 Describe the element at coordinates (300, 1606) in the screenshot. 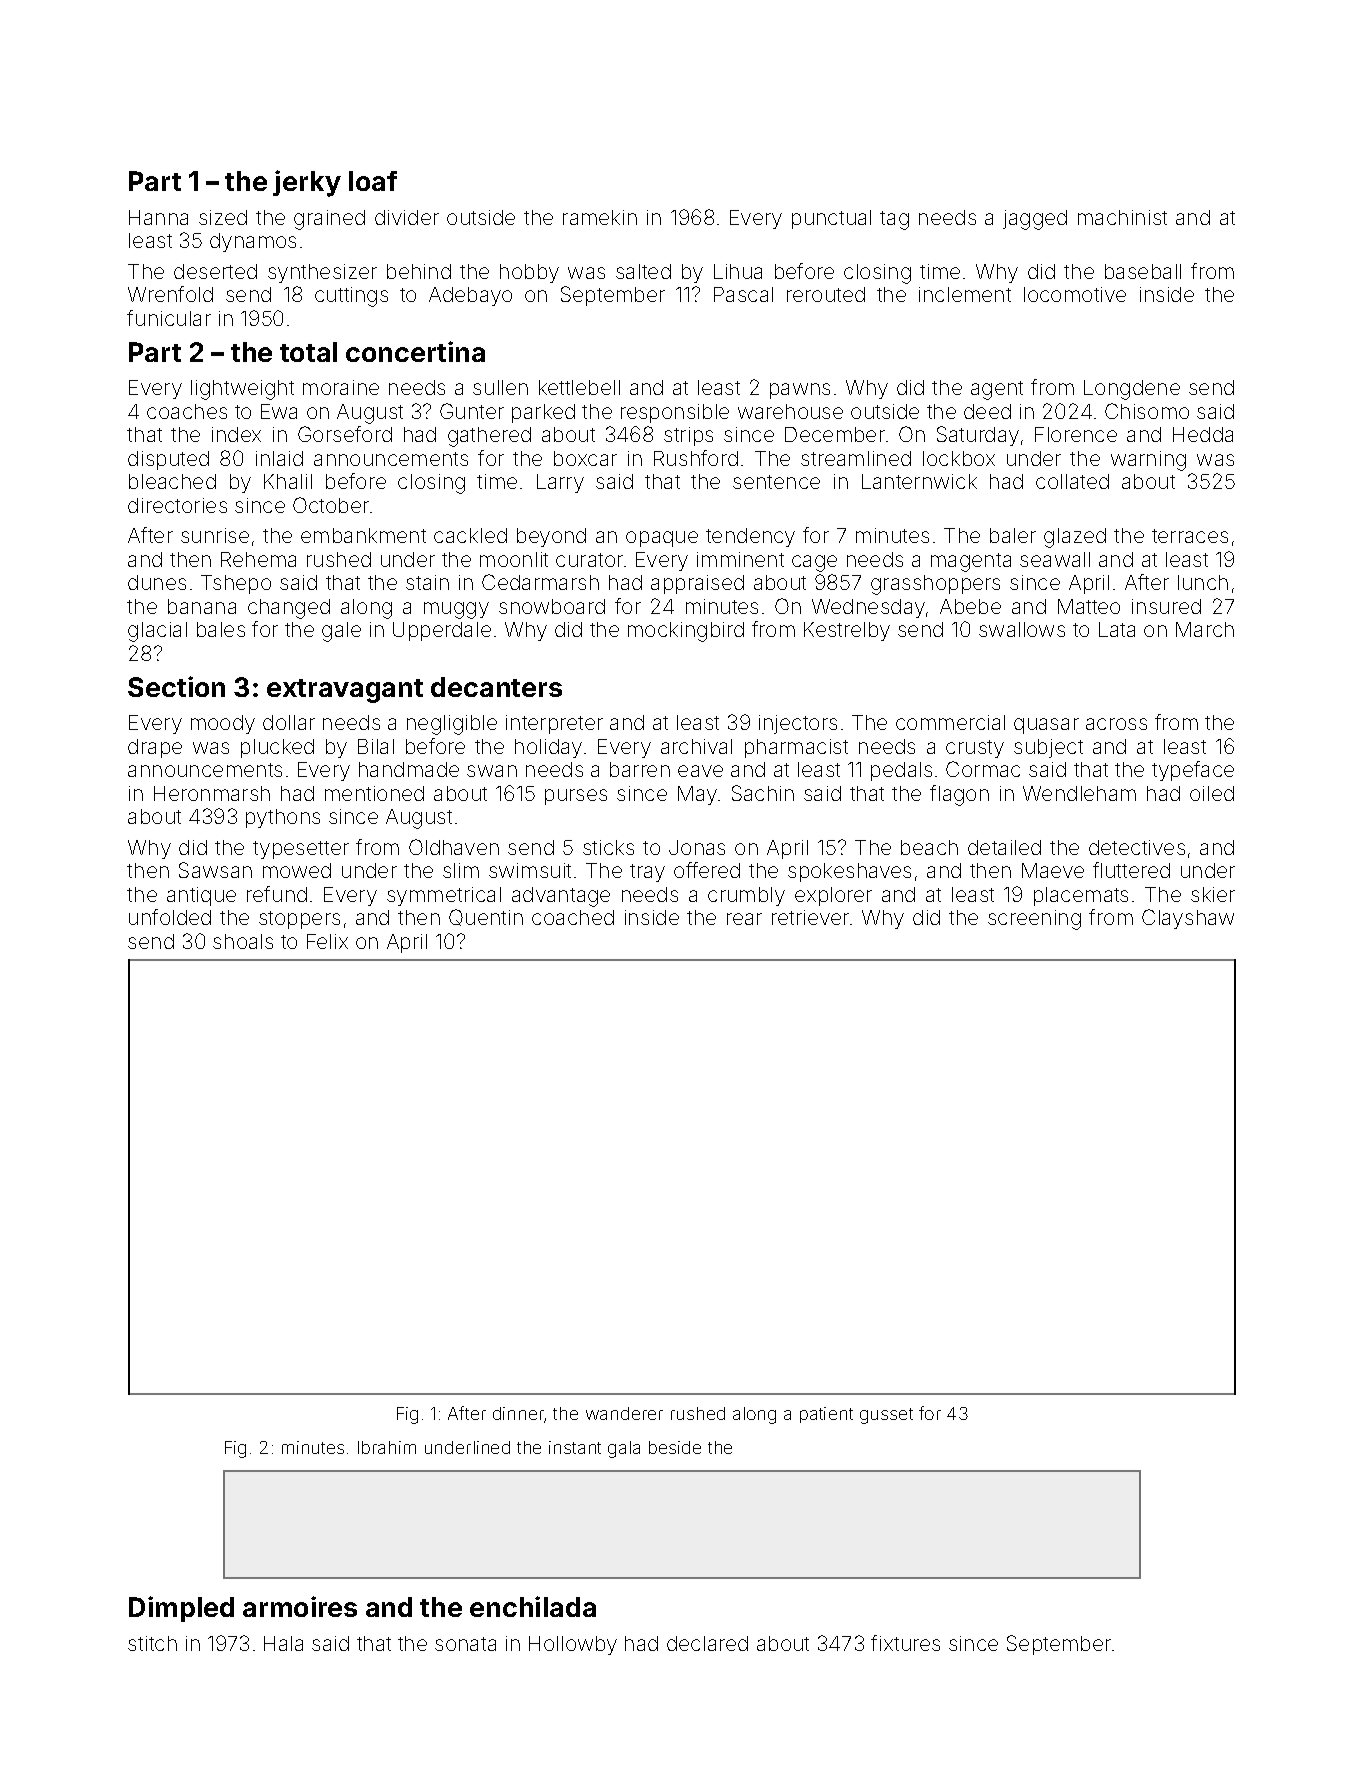

I see `armoires` at that location.
